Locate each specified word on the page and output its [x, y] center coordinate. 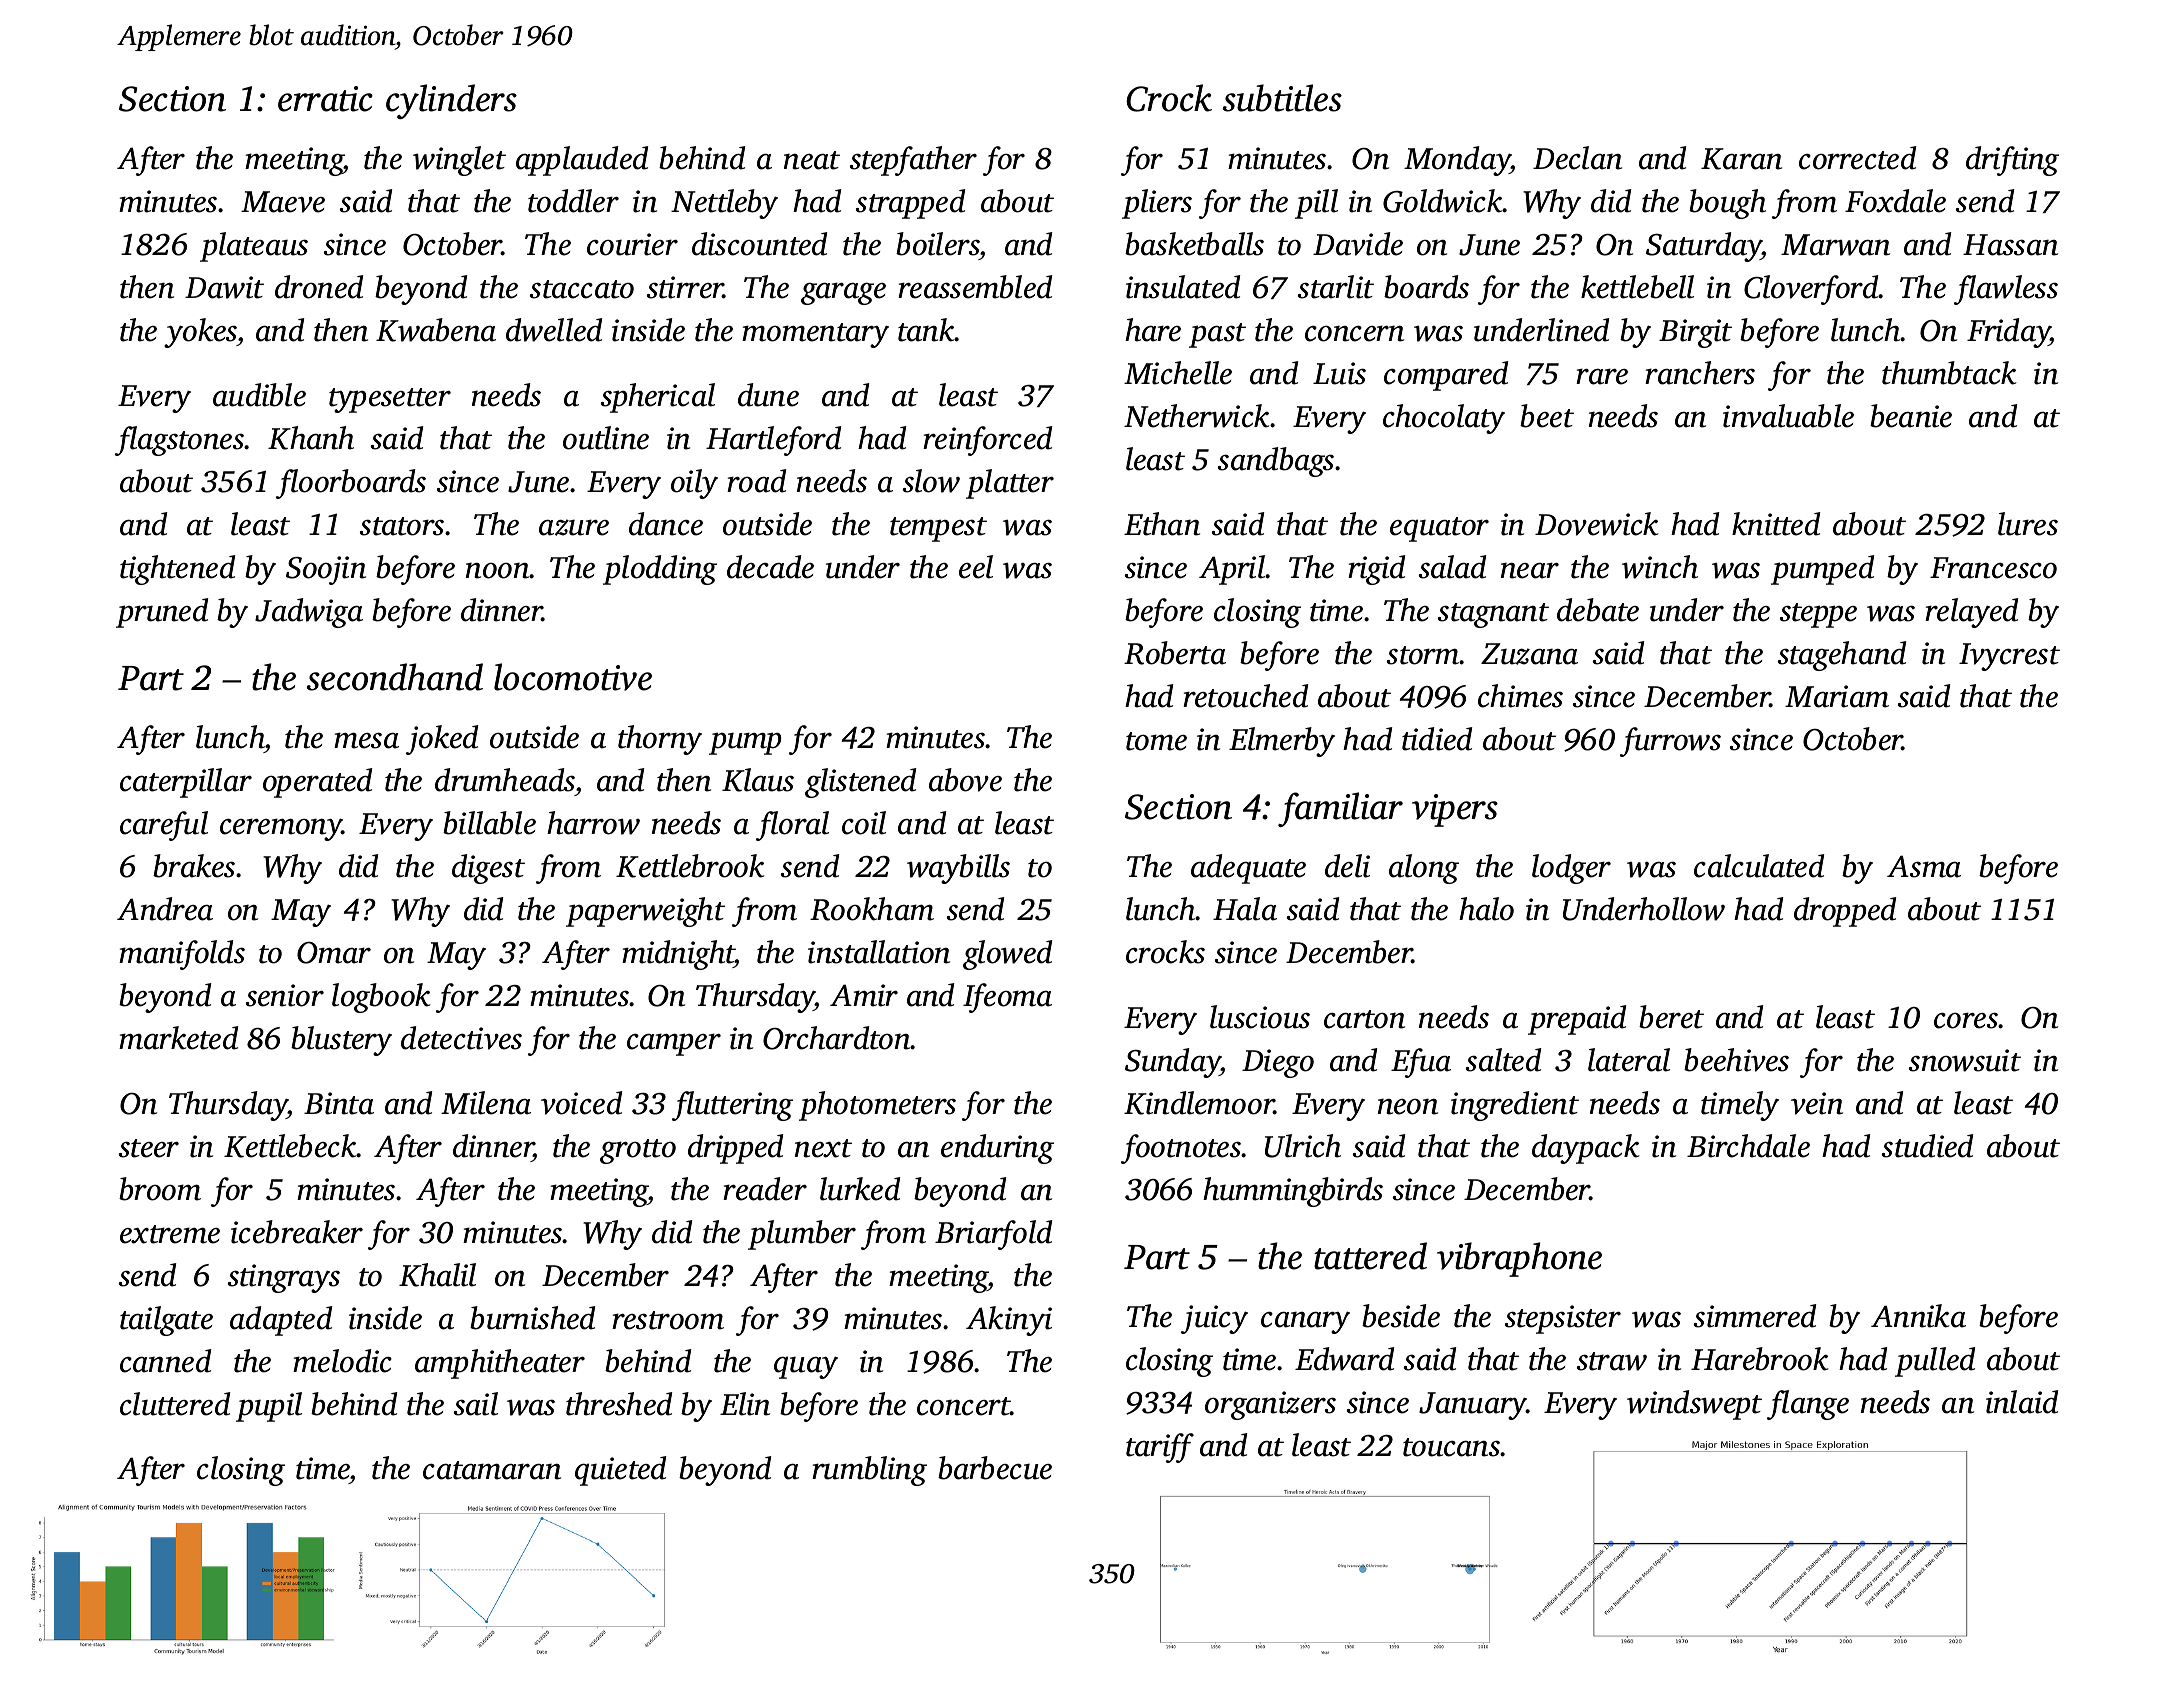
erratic [325, 99]
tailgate [166, 1321]
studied [1927, 1146]
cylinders [451, 101]
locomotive [573, 677]
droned [319, 287]
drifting [2012, 161]
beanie [1911, 416]
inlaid [2022, 1402]
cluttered [175, 1404]
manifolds [182, 955]
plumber [802, 1235]
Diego [1278, 1063]
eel [976, 567]
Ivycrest [2009, 657]
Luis [1339, 373]
